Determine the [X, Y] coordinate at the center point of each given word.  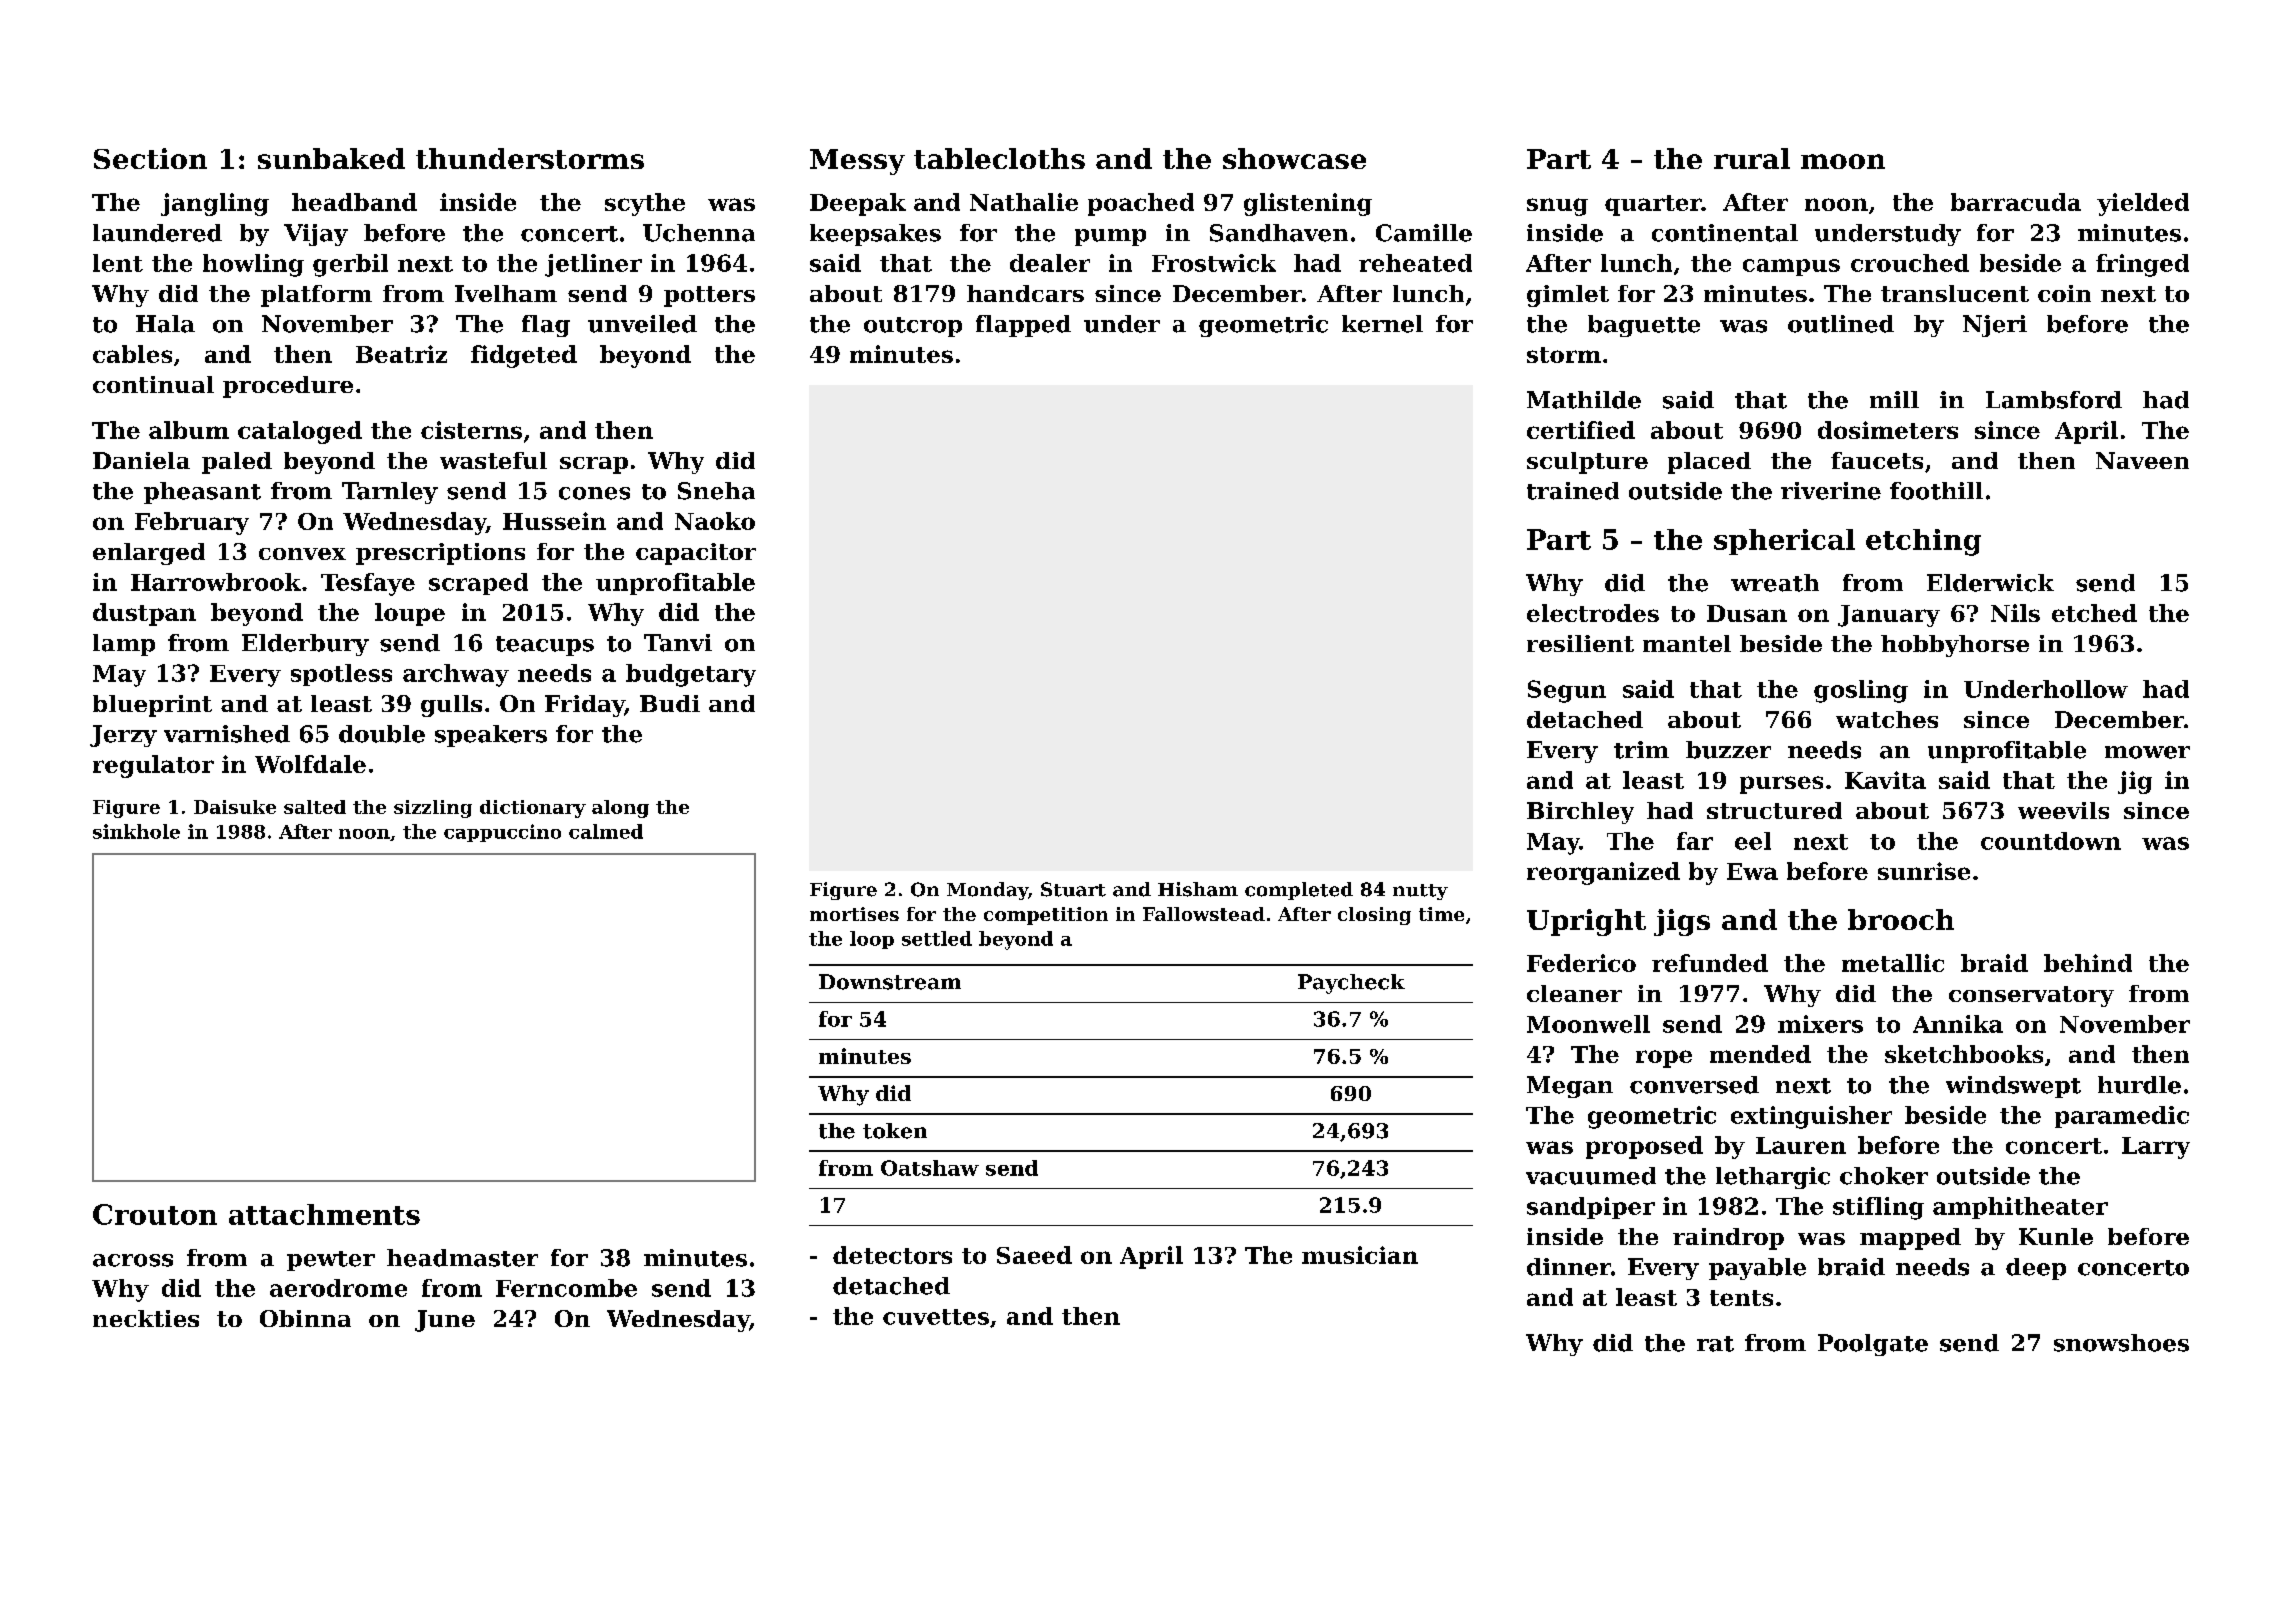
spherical [1784, 542]
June [445, 1321]
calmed [606, 831]
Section [150, 158]
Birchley [1580, 813]
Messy [857, 162]
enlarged [149, 554]
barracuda [2016, 202]
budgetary [691, 675]
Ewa [1752, 871]
